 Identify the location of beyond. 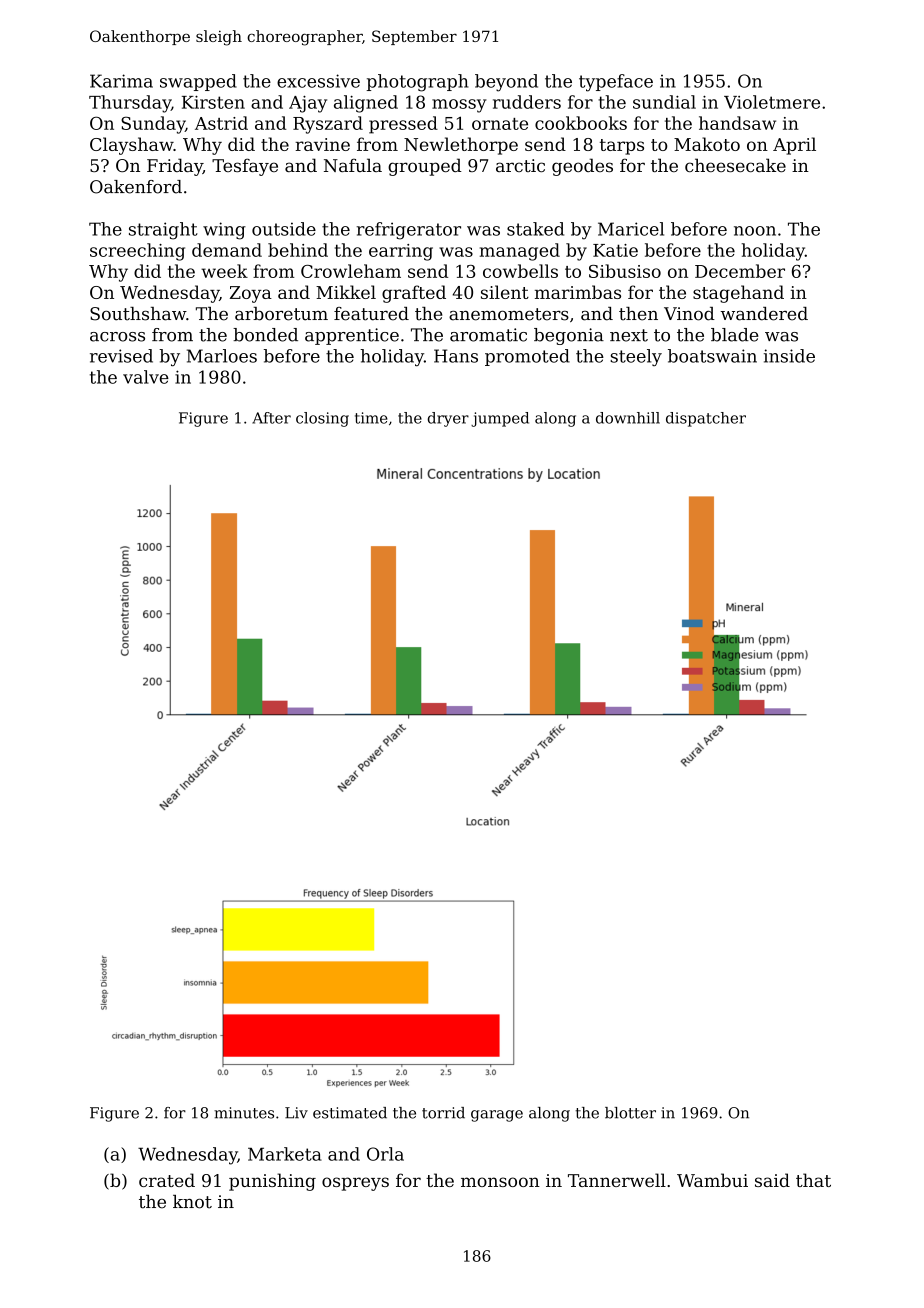
(506, 83).
